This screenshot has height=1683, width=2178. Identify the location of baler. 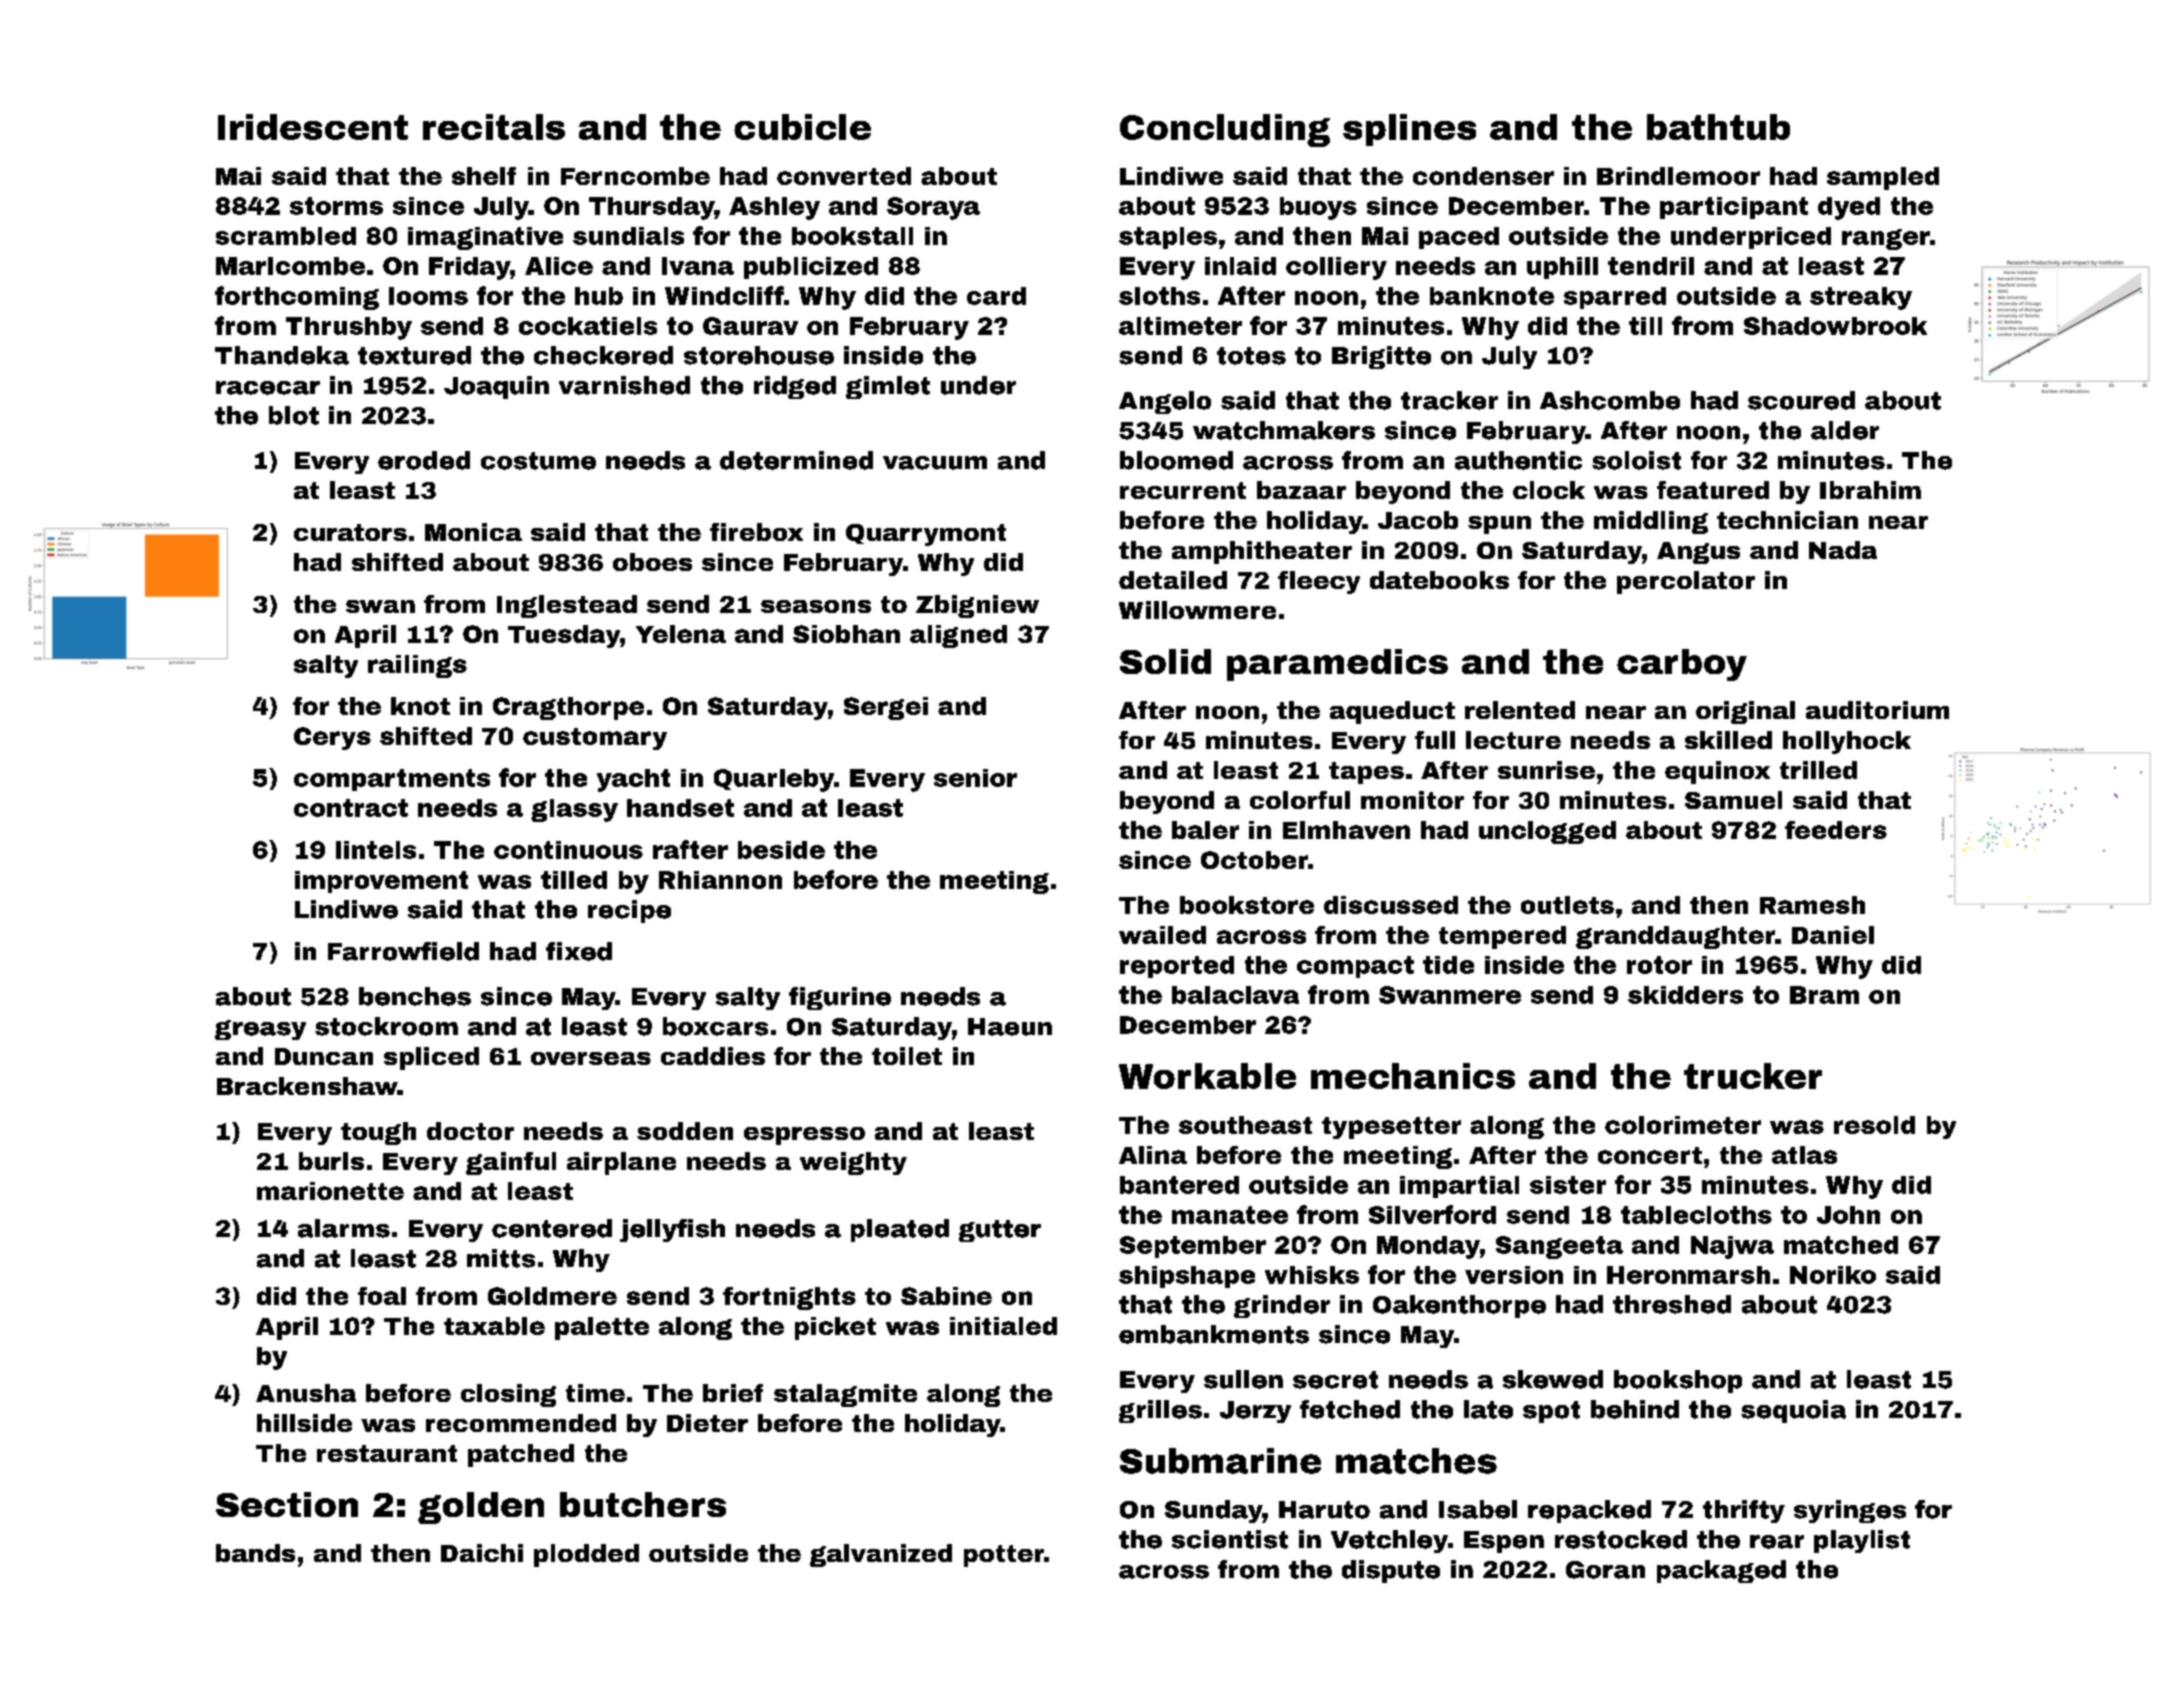
(1205, 830).
